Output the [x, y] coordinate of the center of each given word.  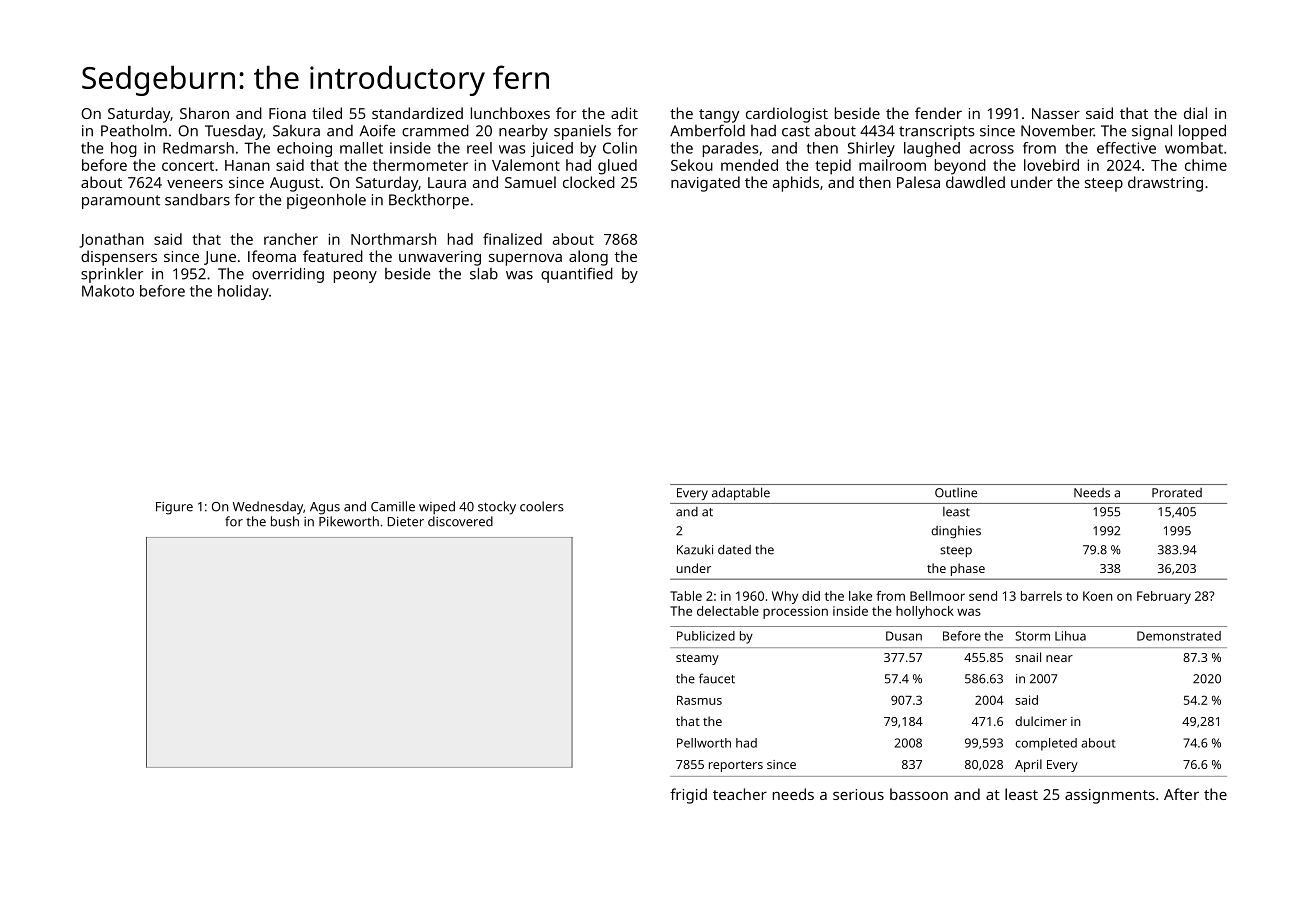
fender [938, 113]
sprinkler [112, 275]
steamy [697, 659]
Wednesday [268, 508]
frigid [688, 796]
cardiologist [787, 115]
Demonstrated [1179, 636]
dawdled [975, 182]
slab [484, 273]
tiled [327, 113]
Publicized [706, 636]
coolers [542, 506]
